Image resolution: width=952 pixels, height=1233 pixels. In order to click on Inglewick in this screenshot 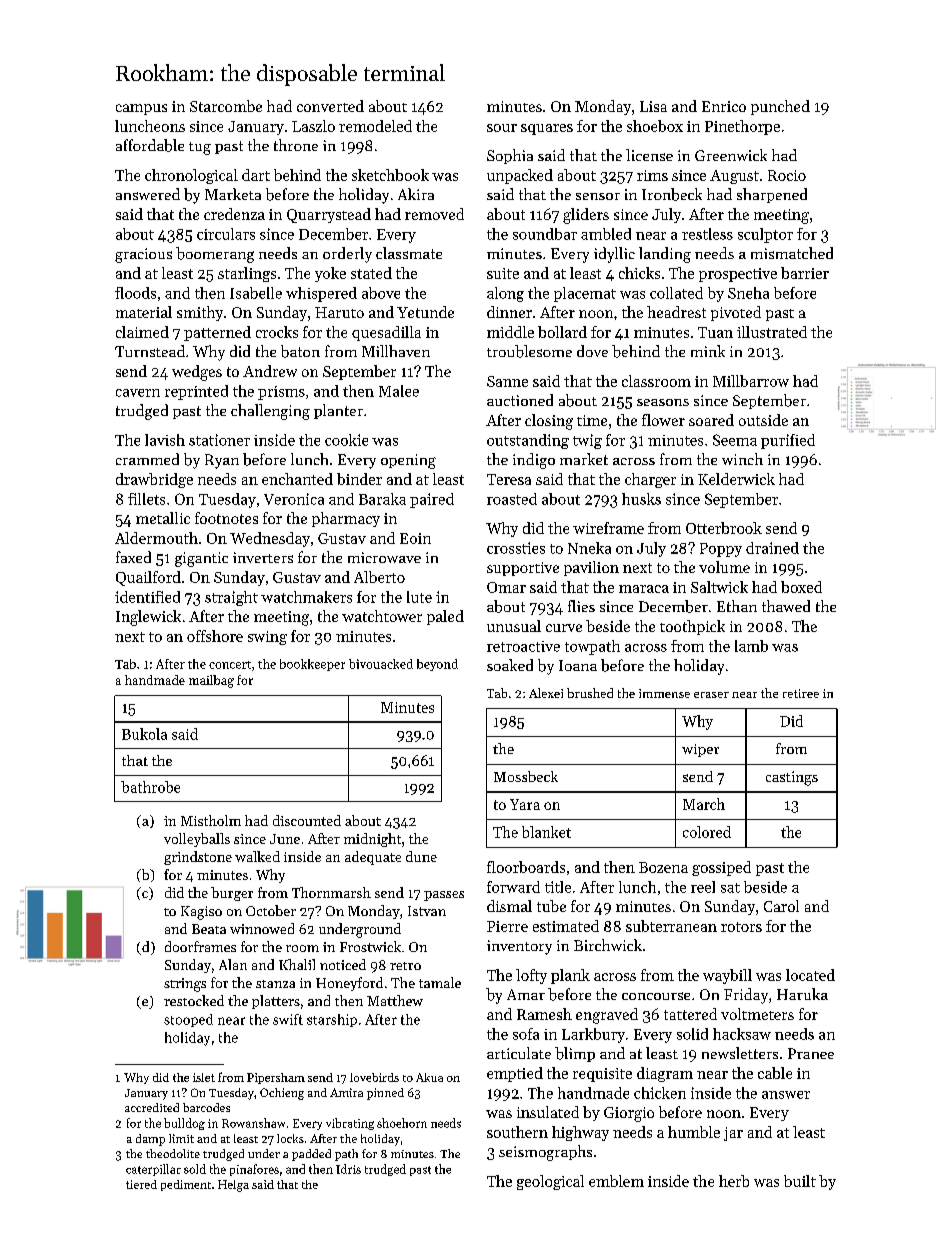, I will do `click(148, 618)`.
